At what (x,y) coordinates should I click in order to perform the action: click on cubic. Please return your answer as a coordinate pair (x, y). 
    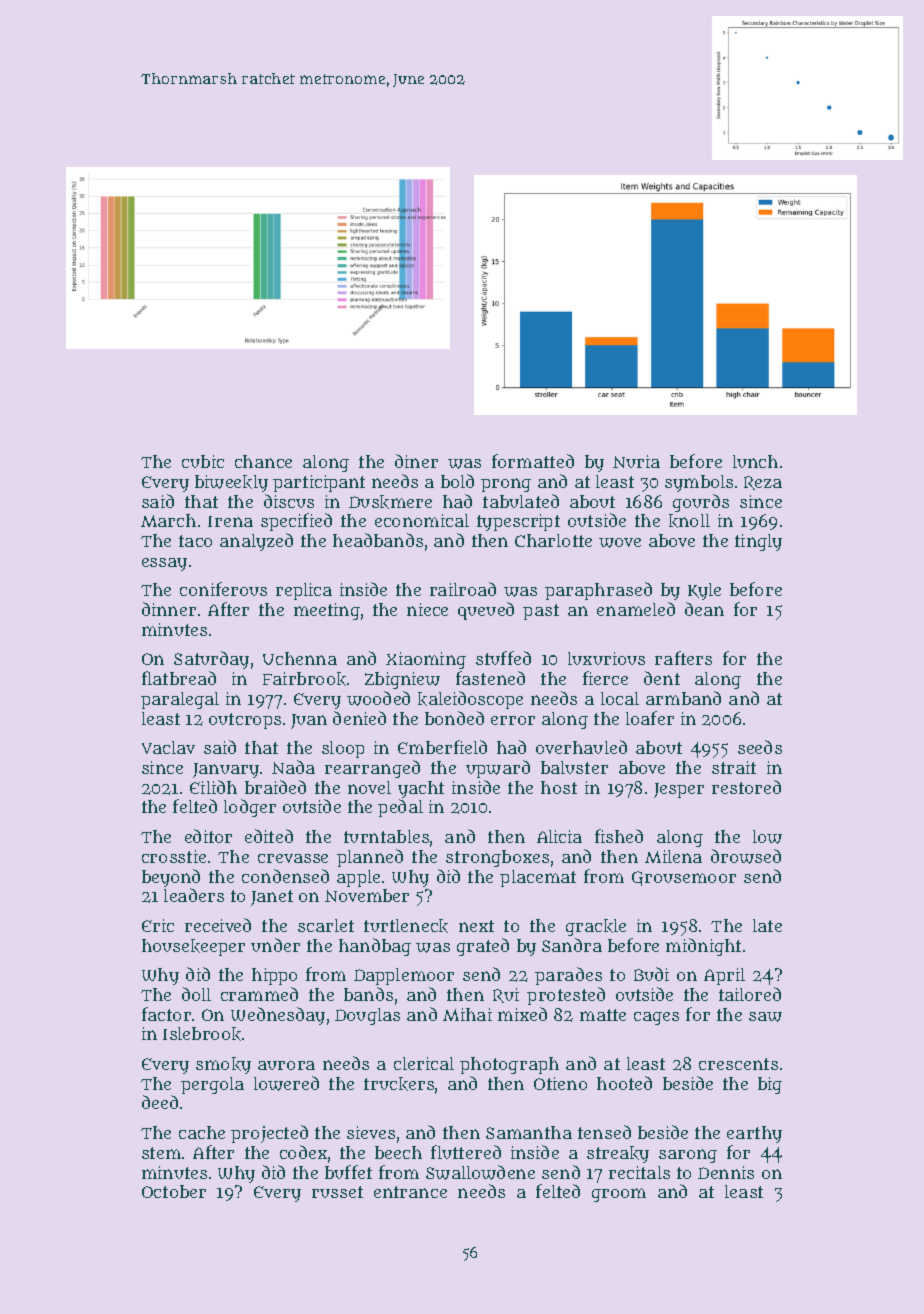
    Looking at the image, I should click on (203, 461).
